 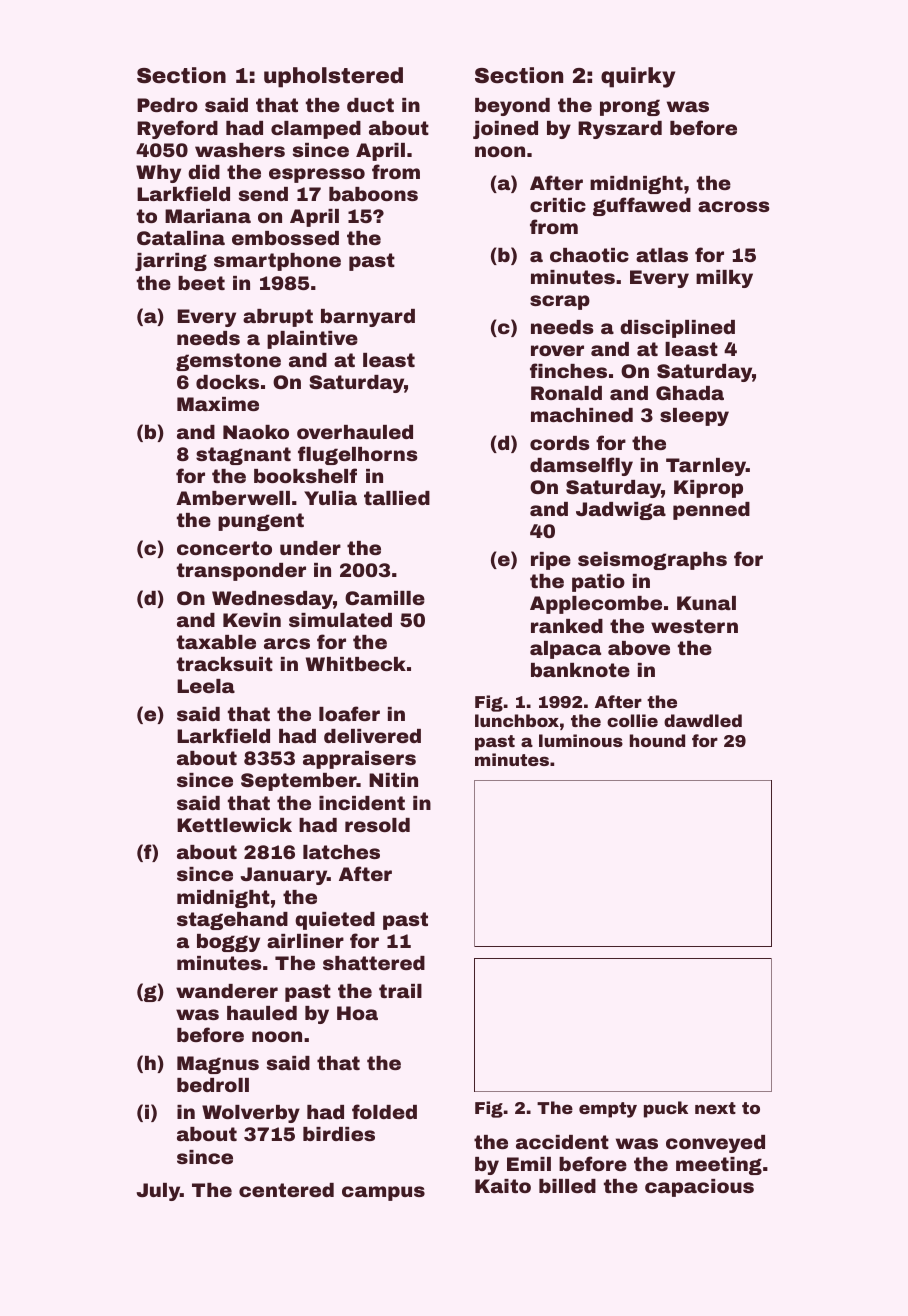 What do you see at coordinates (167, 105) in the screenshot?
I see `Pedro` at bounding box center [167, 105].
